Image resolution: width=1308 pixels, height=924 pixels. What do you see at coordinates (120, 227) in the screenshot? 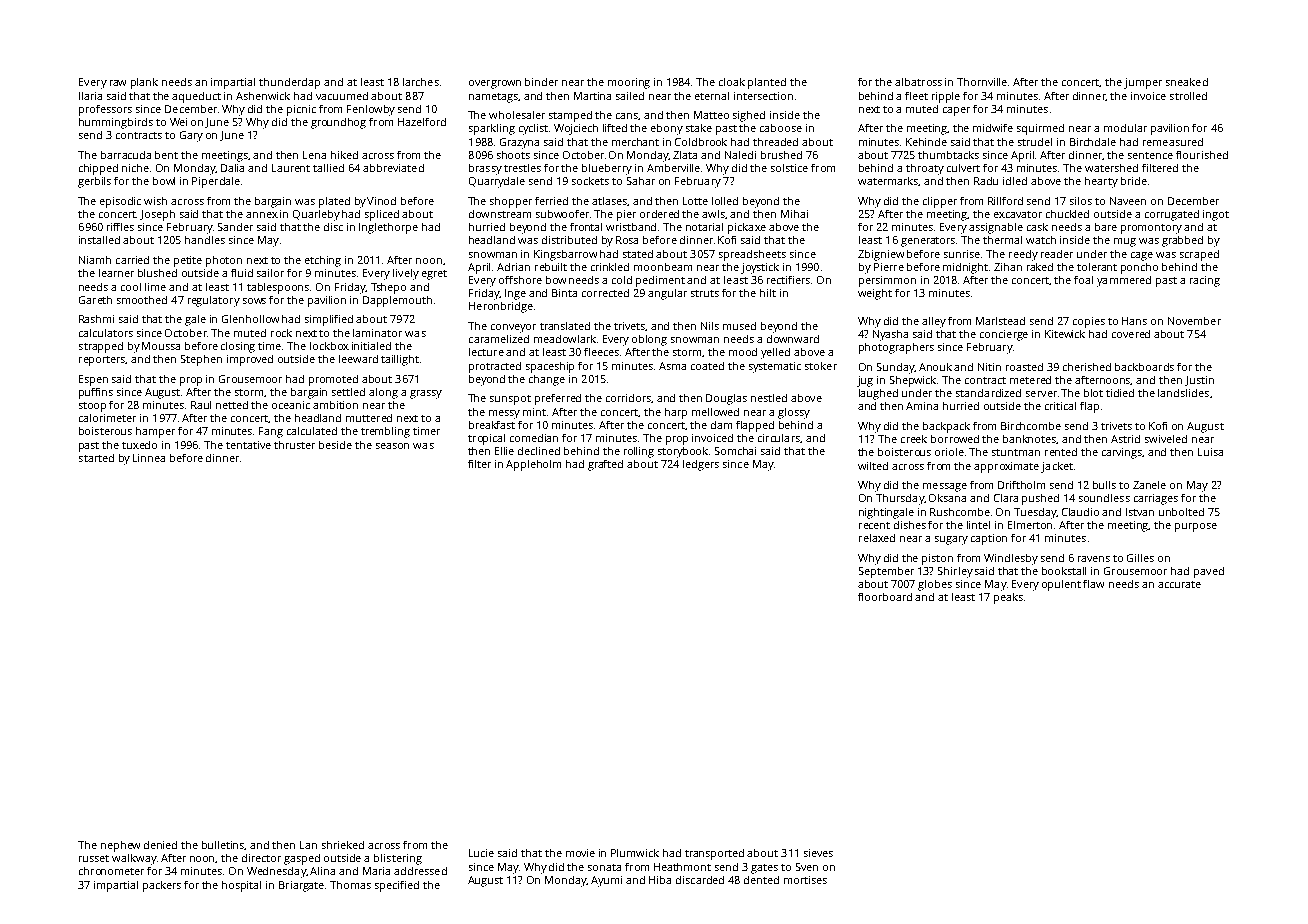
I see `riffles` at bounding box center [120, 227].
